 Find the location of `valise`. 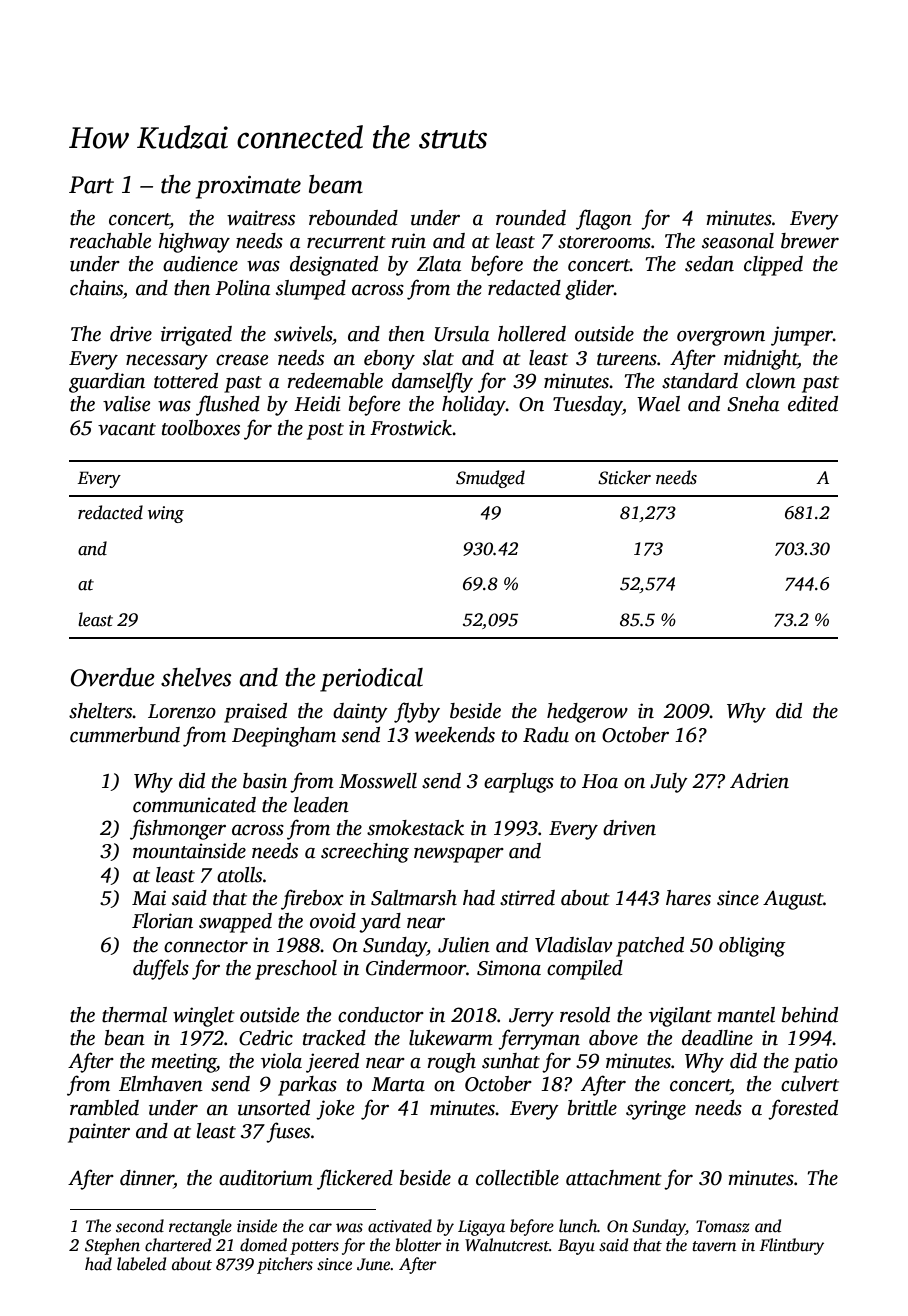

valise is located at coordinates (126, 404).
